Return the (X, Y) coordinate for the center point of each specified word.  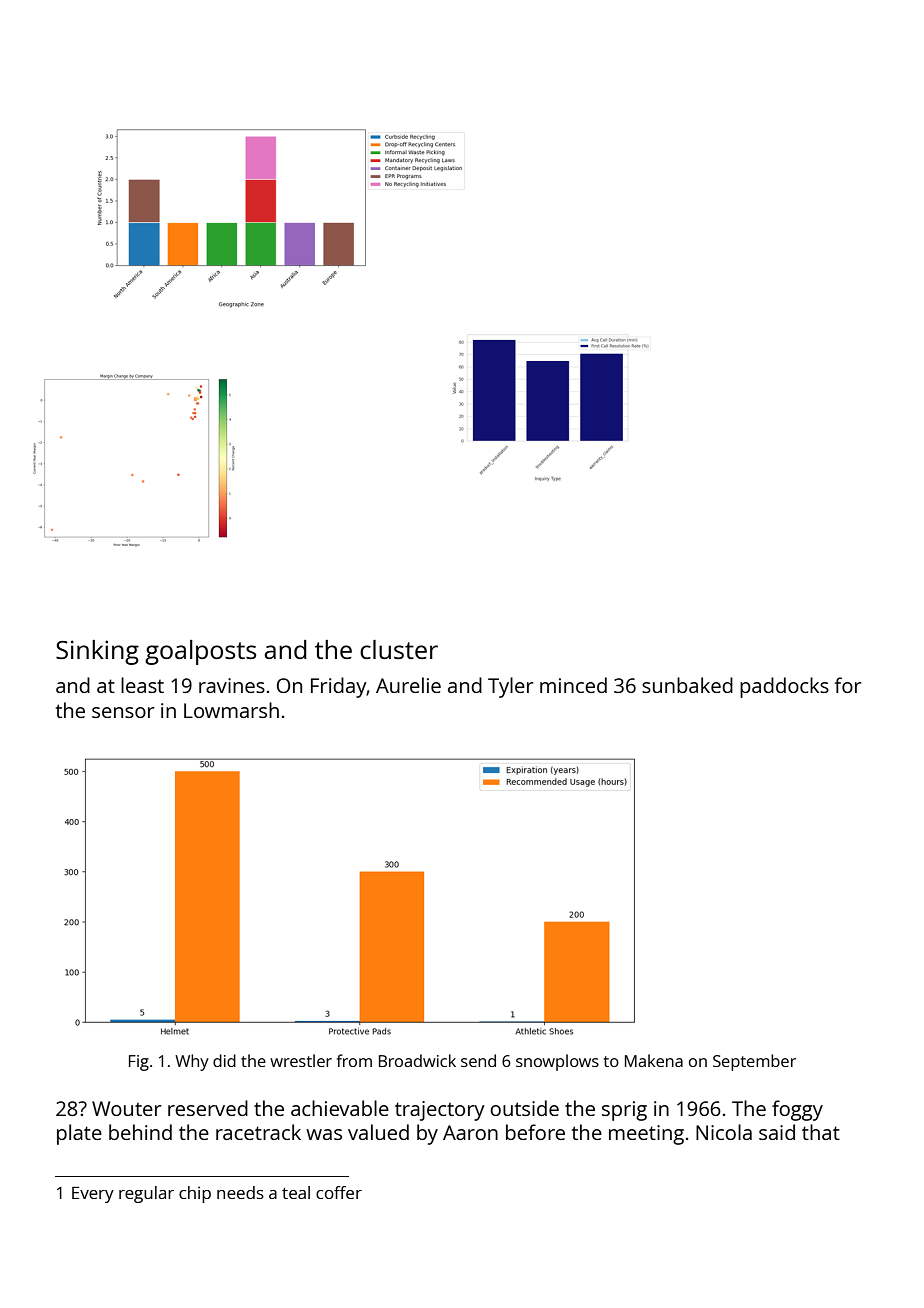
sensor (123, 712)
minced (573, 685)
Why (192, 1062)
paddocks (784, 687)
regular (146, 1194)
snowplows (557, 1062)
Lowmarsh (231, 710)
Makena (654, 1060)
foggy (797, 1110)
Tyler (510, 687)
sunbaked (687, 685)
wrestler (301, 1060)
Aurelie (408, 685)
